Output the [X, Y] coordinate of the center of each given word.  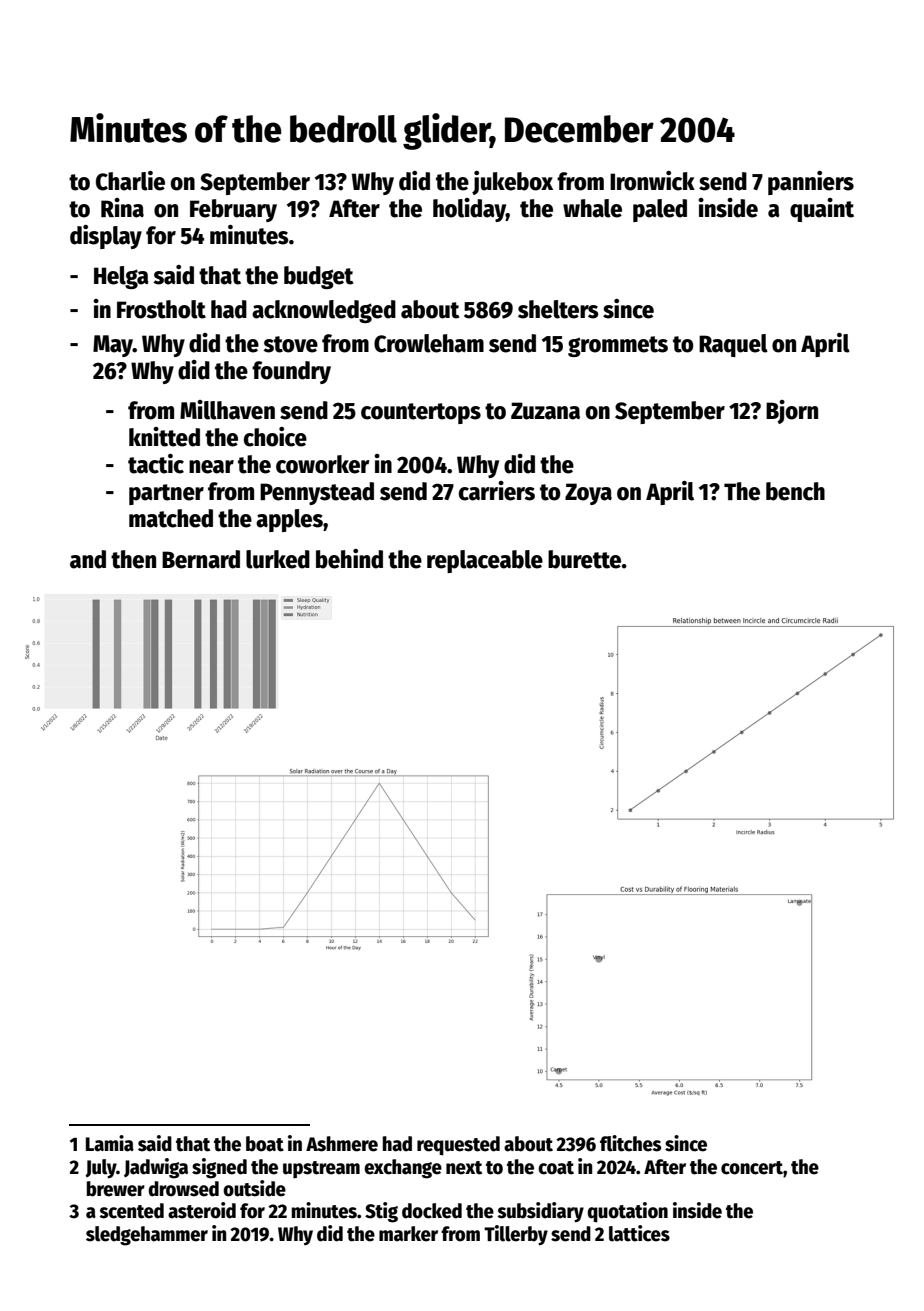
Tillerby [516, 1235]
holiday [469, 210]
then [133, 559]
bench [795, 491]
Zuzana [545, 411]
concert [752, 1168]
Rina [122, 208]
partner [166, 494]
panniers [811, 183]
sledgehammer [147, 1236]
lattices [639, 1233]
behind [349, 559]
